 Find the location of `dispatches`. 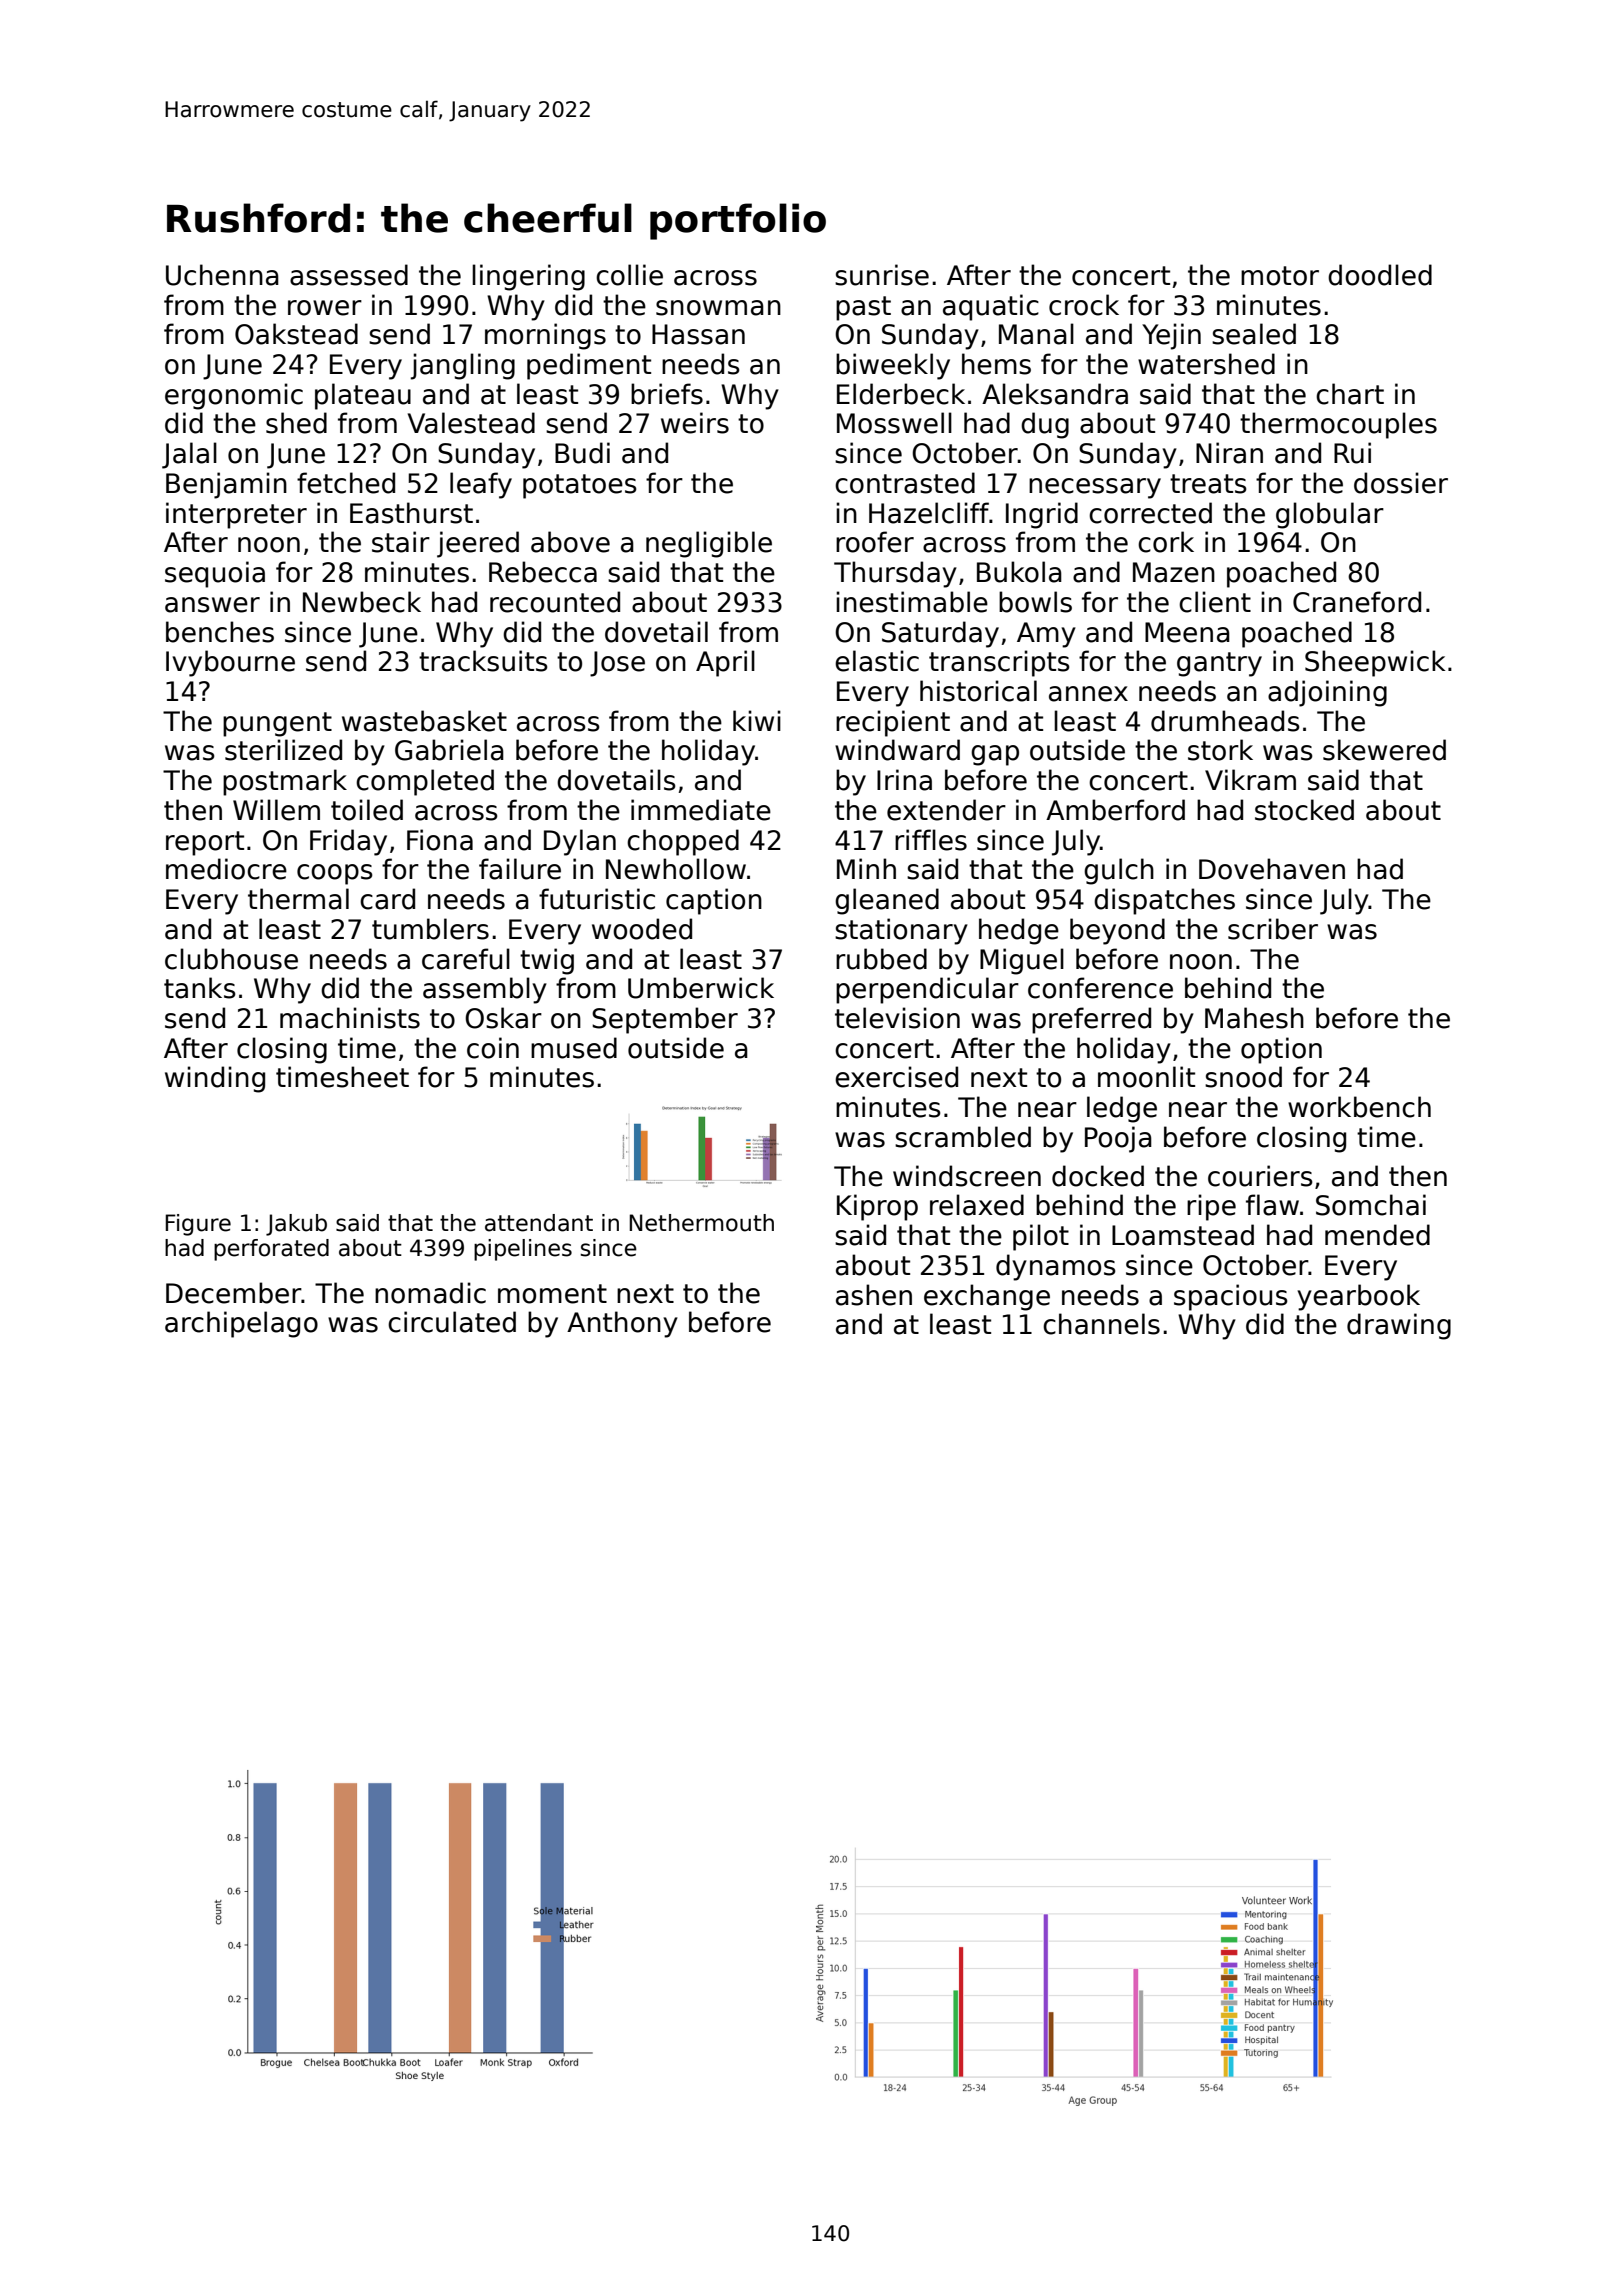

dispatches is located at coordinates (1164, 901).
